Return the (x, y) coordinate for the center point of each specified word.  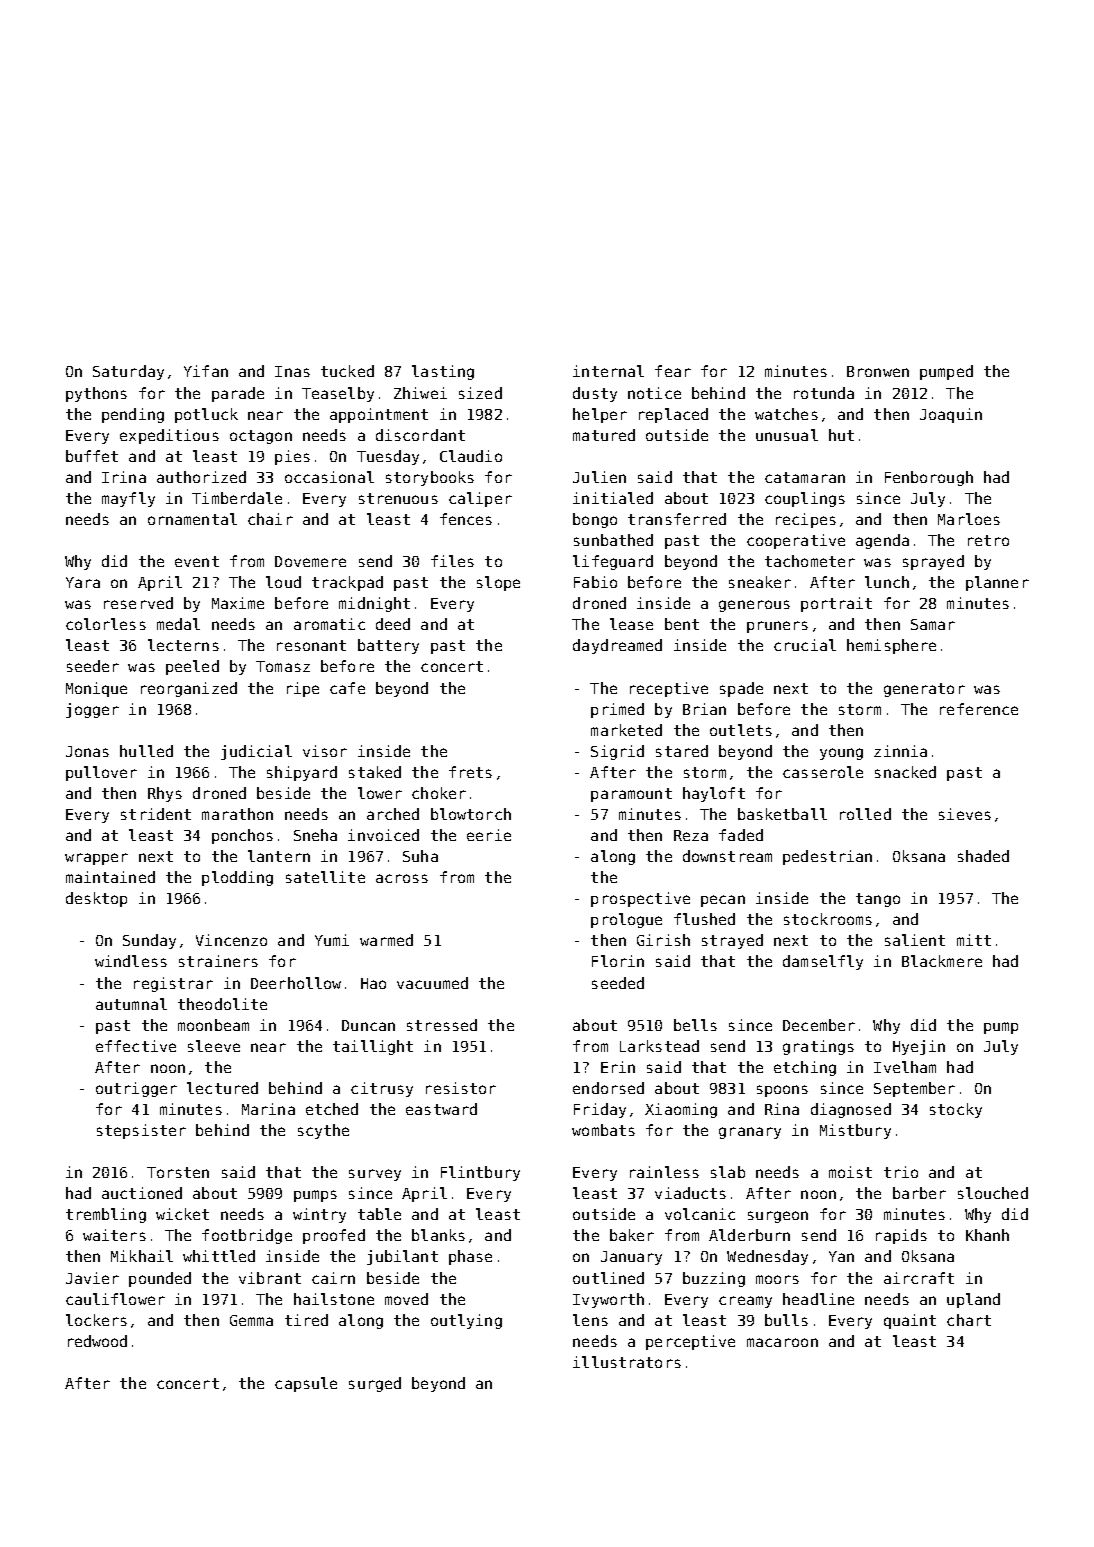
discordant (420, 435)
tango (878, 900)
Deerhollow (296, 983)
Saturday (128, 372)
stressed (442, 1025)
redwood (97, 1341)
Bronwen (878, 371)
